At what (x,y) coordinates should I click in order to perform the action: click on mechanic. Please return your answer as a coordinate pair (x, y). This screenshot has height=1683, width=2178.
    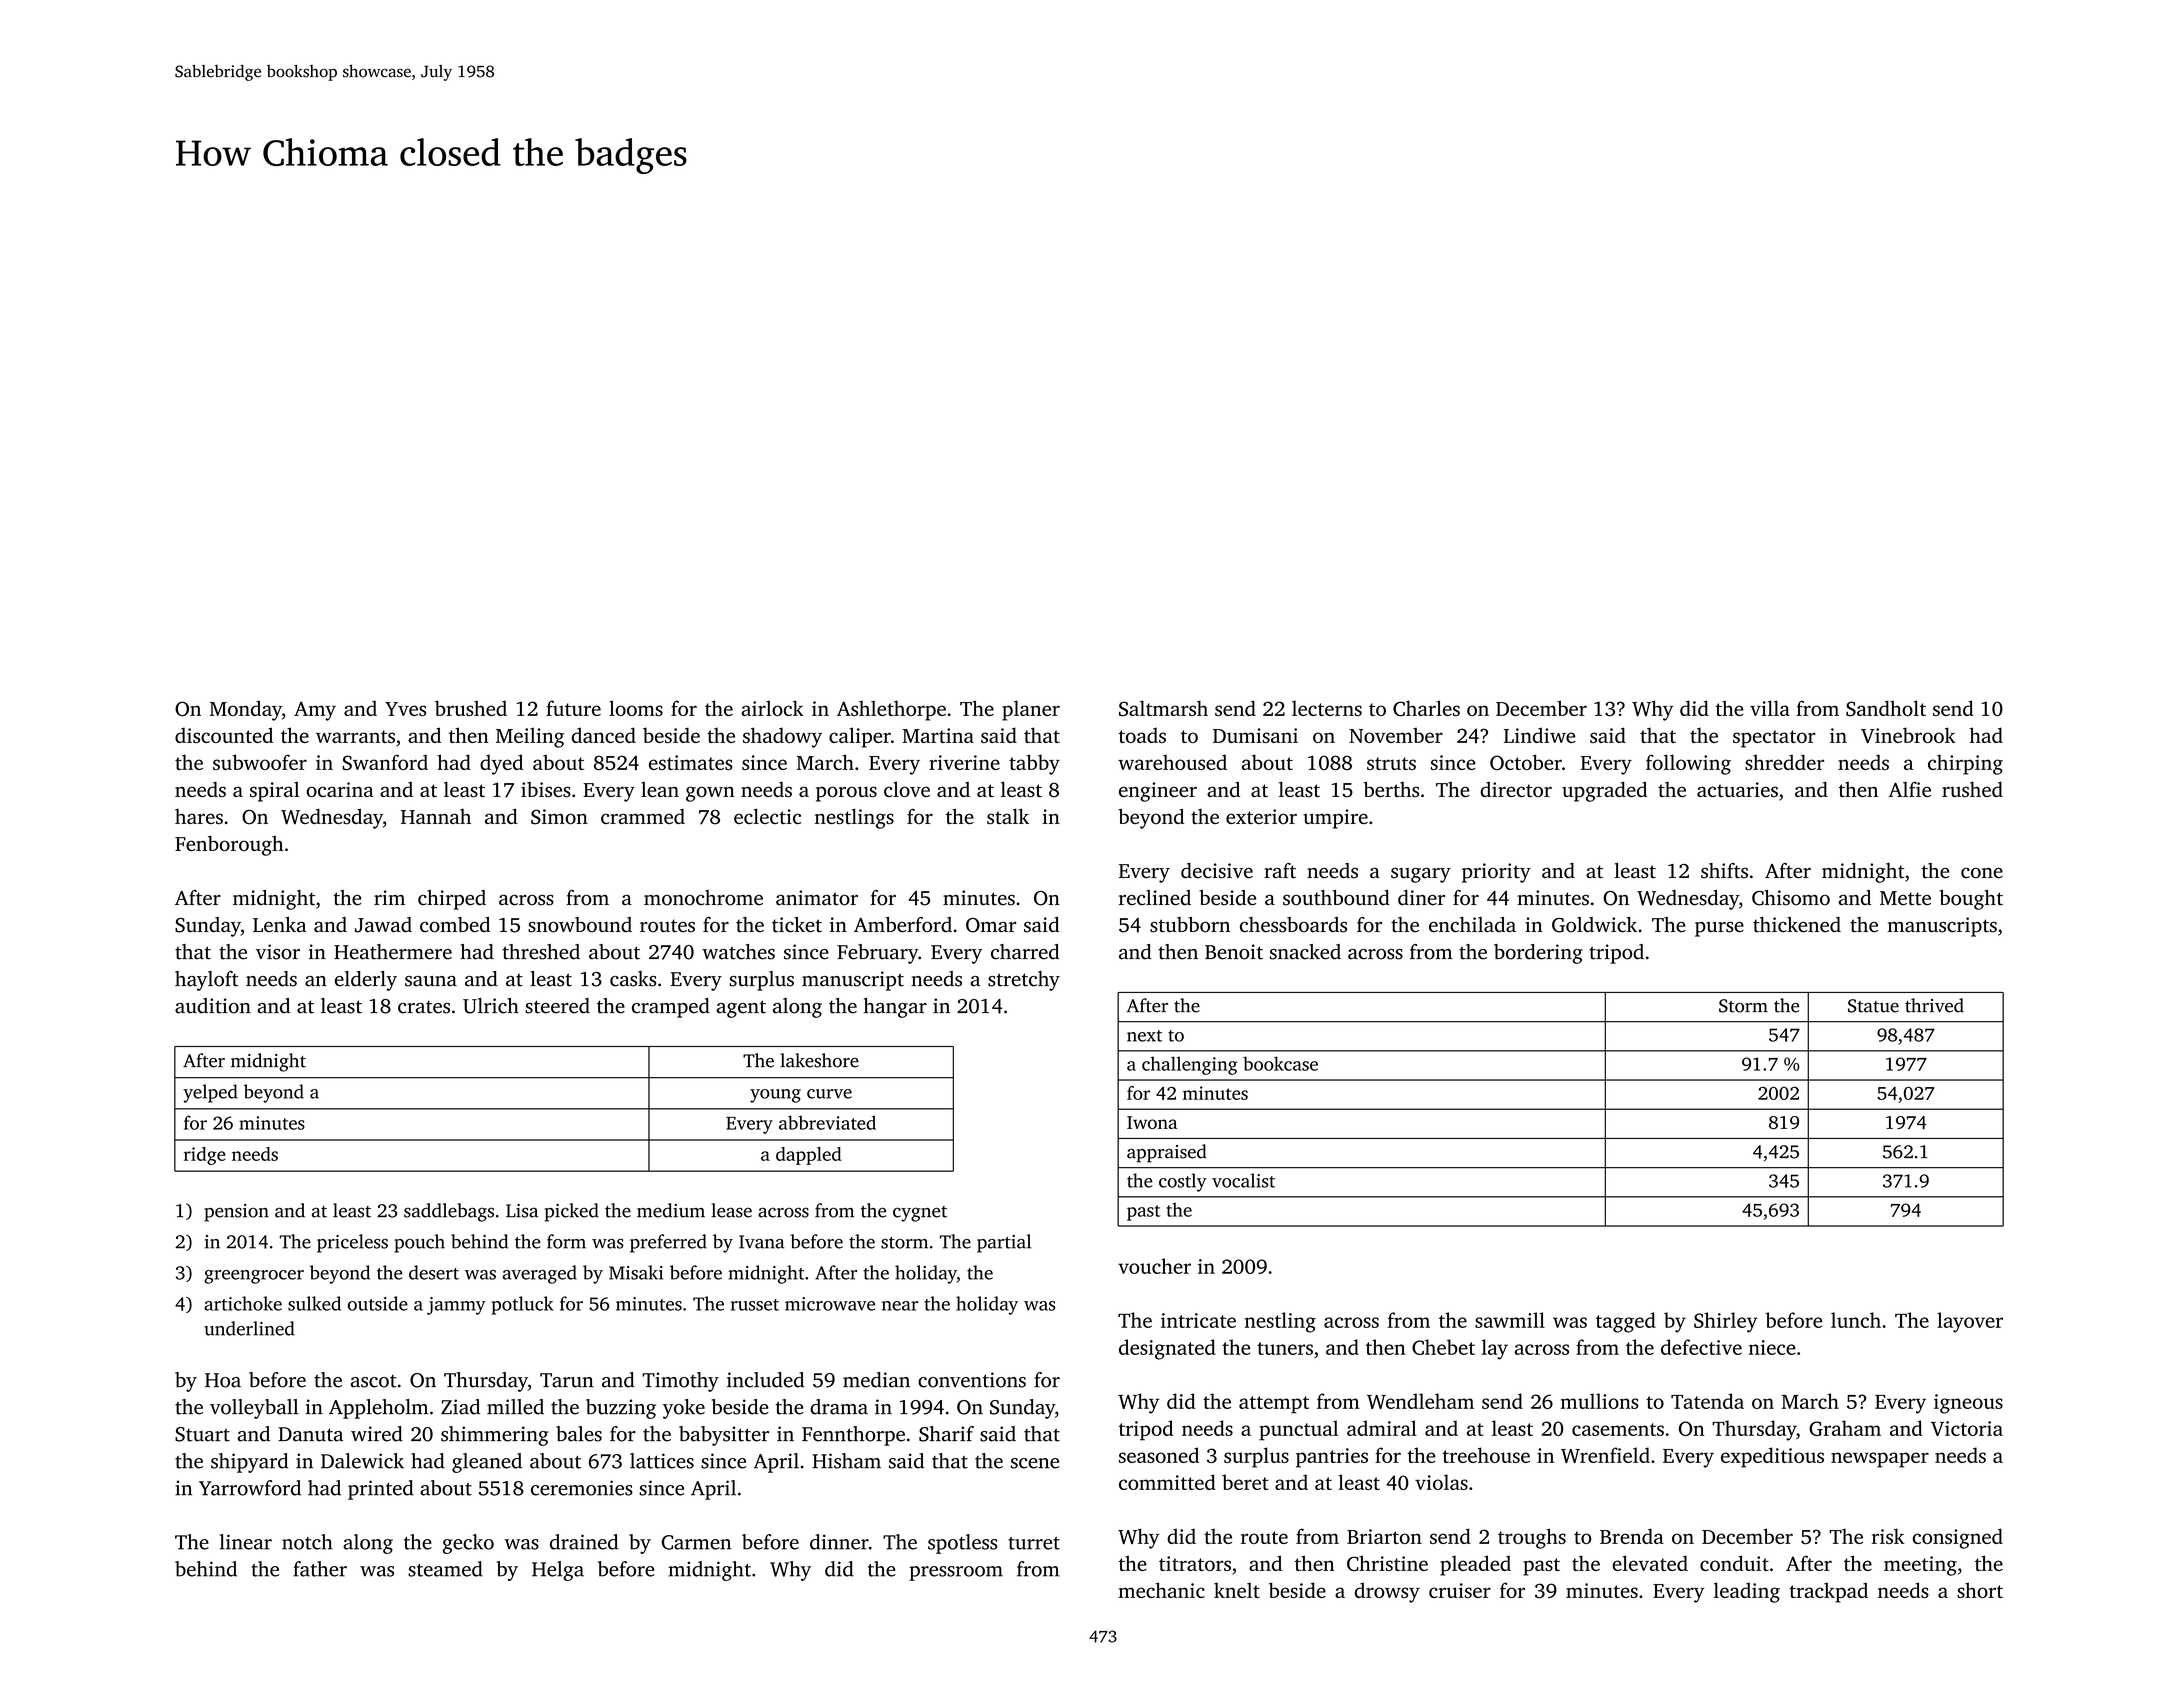
    Looking at the image, I should click on (1161, 1590).
